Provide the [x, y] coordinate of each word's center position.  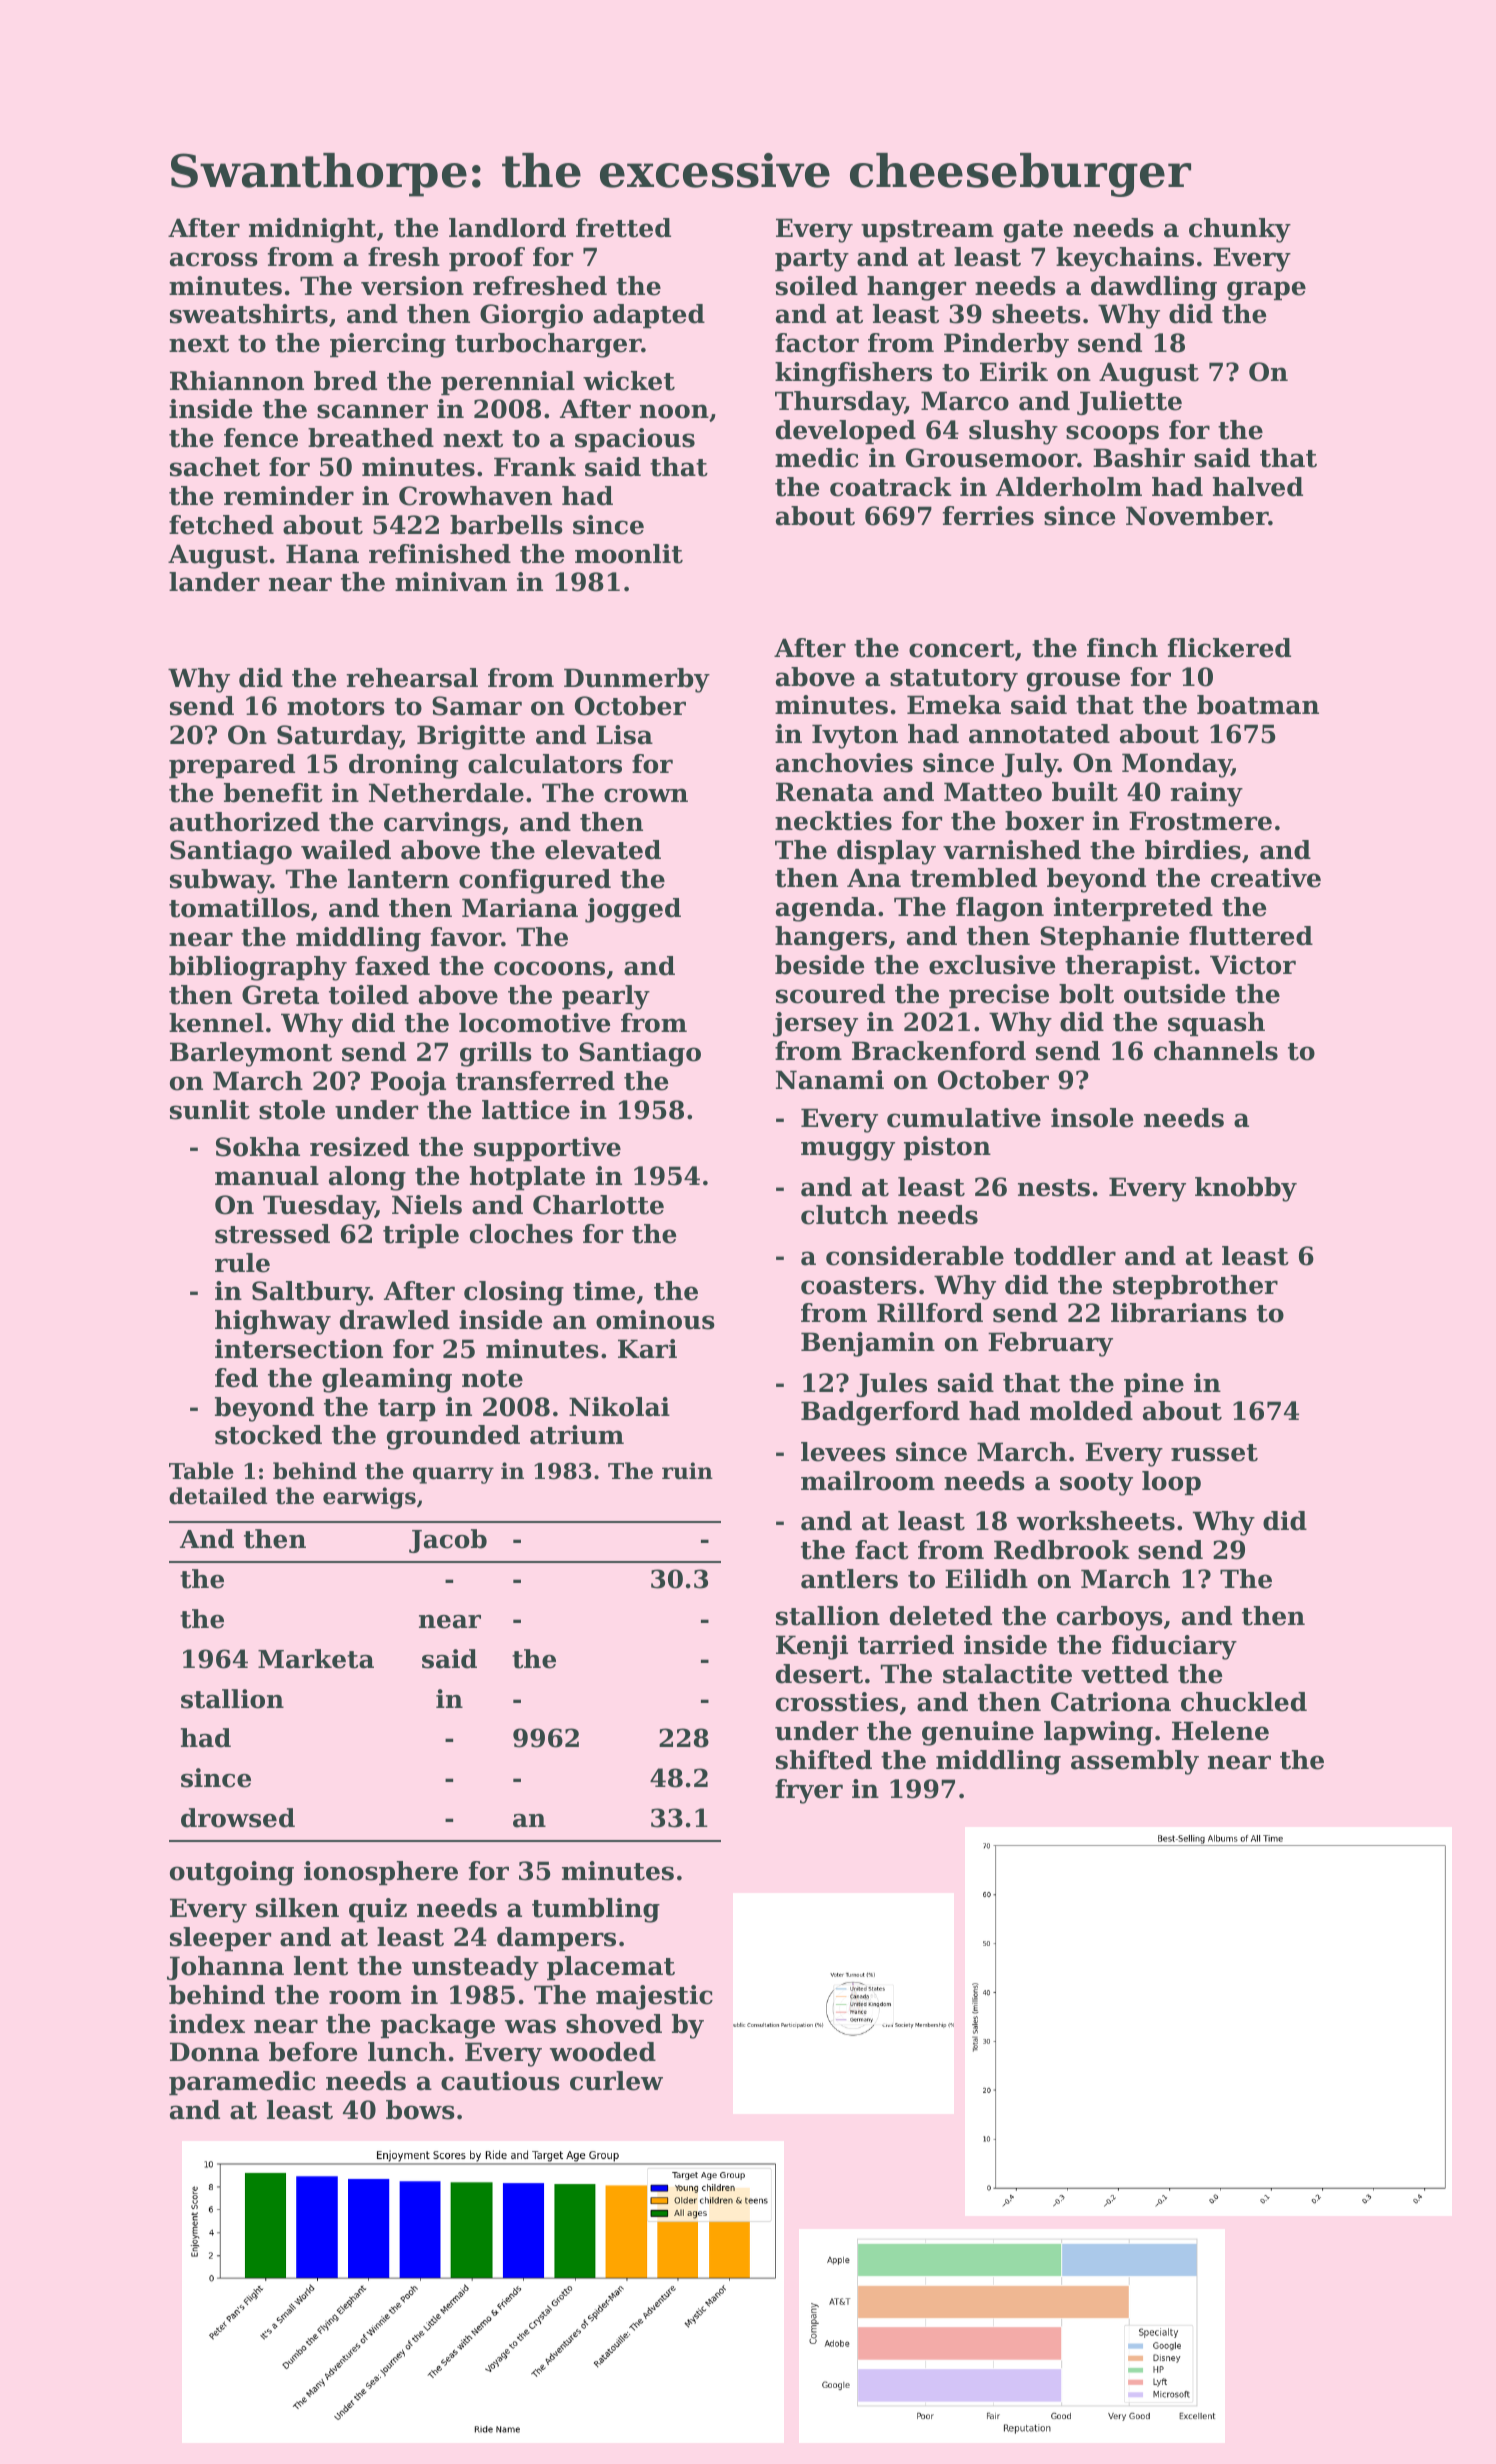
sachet [215, 467]
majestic [654, 1997]
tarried [906, 1645]
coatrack [891, 487]
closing [514, 1293]
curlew [616, 2081]
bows [420, 2110]
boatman [1258, 705]
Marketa [316, 1659]
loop [1171, 1483]
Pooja [408, 1083]
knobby [1246, 1189]
